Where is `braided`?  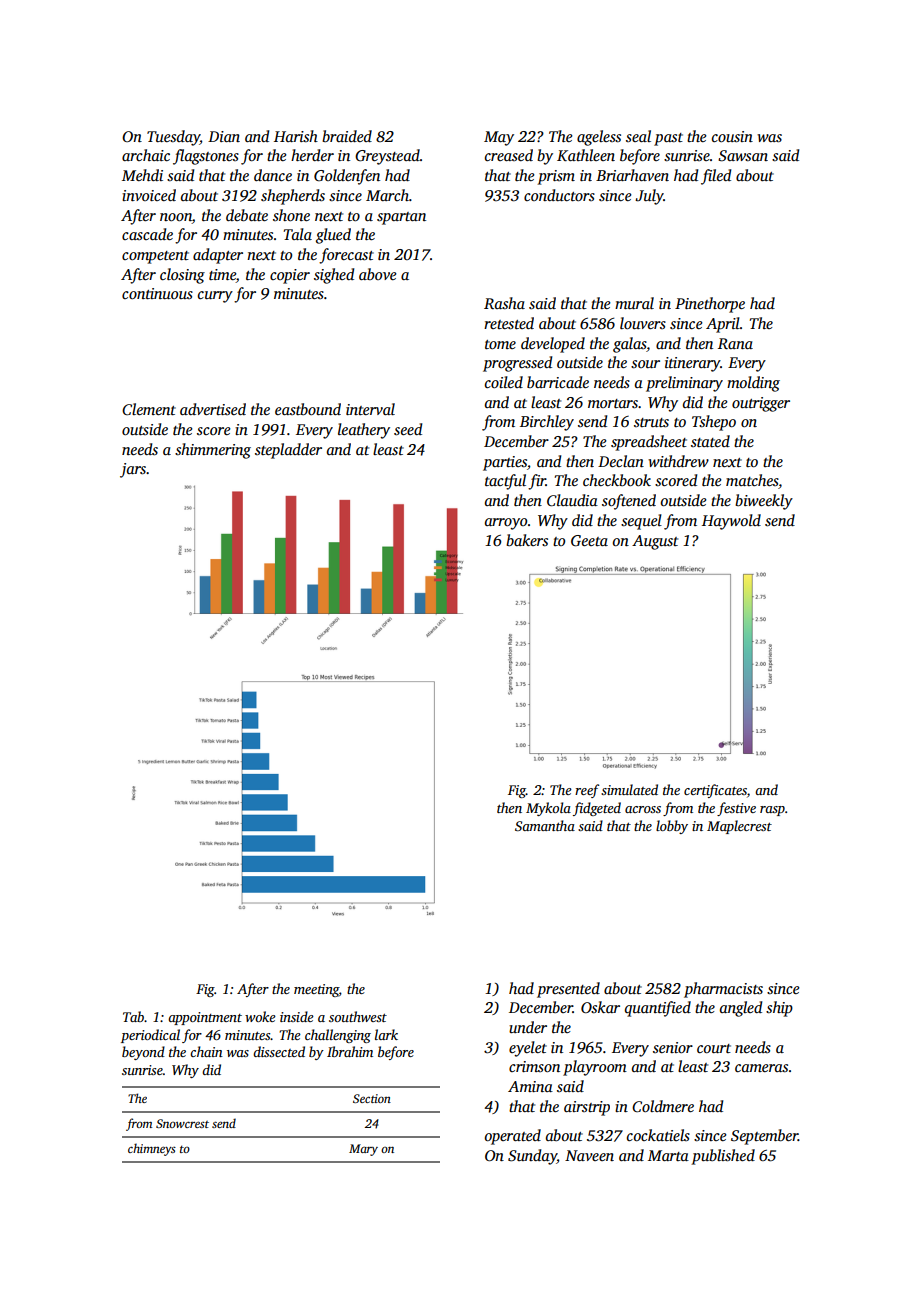
braided is located at coordinates (347, 136).
